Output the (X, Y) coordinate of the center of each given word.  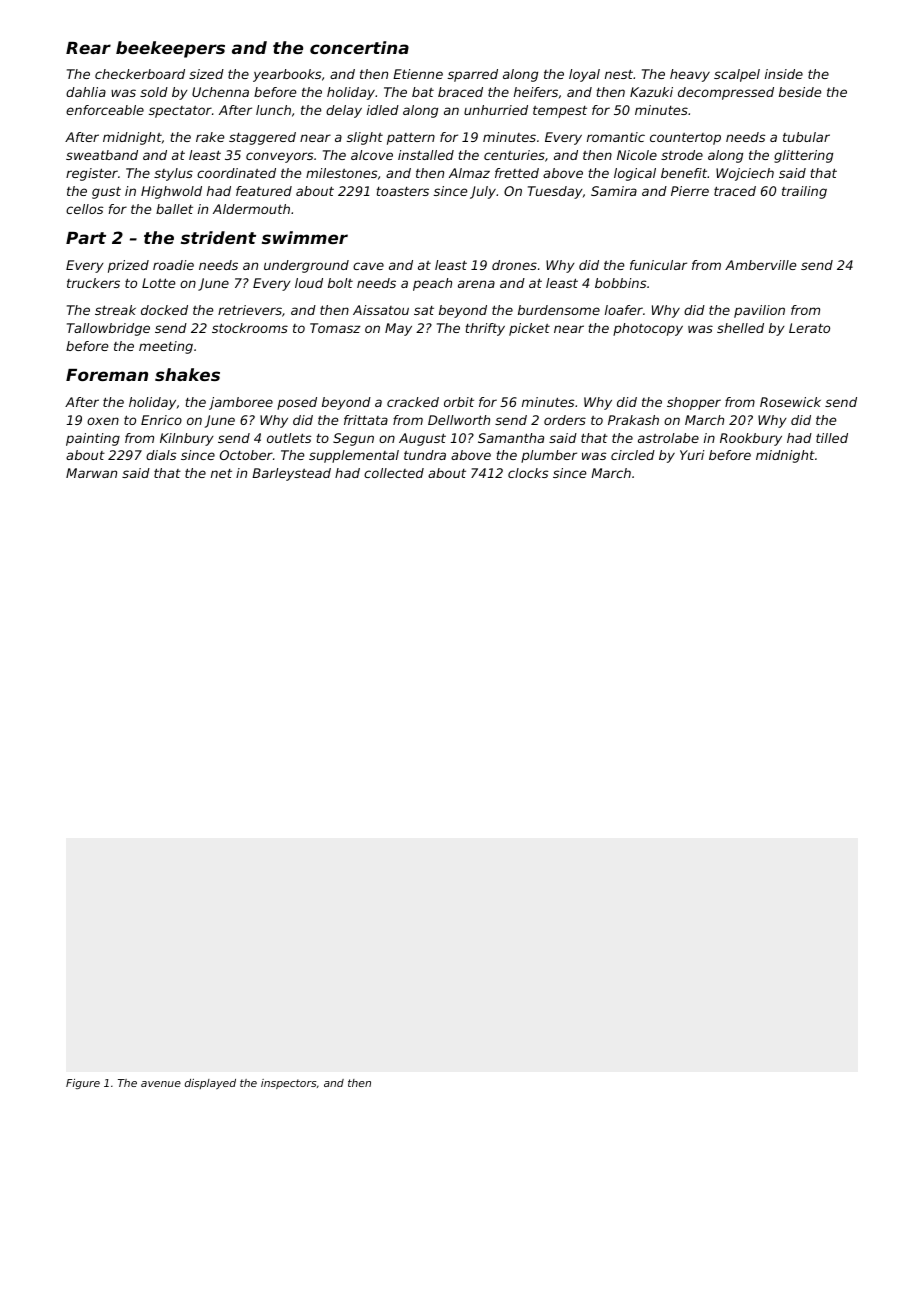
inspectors (289, 1084)
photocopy (648, 329)
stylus (173, 174)
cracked (413, 402)
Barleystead (291, 474)
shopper (694, 403)
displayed (210, 1084)
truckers (93, 283)
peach (432, 284)
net (221, 473)
